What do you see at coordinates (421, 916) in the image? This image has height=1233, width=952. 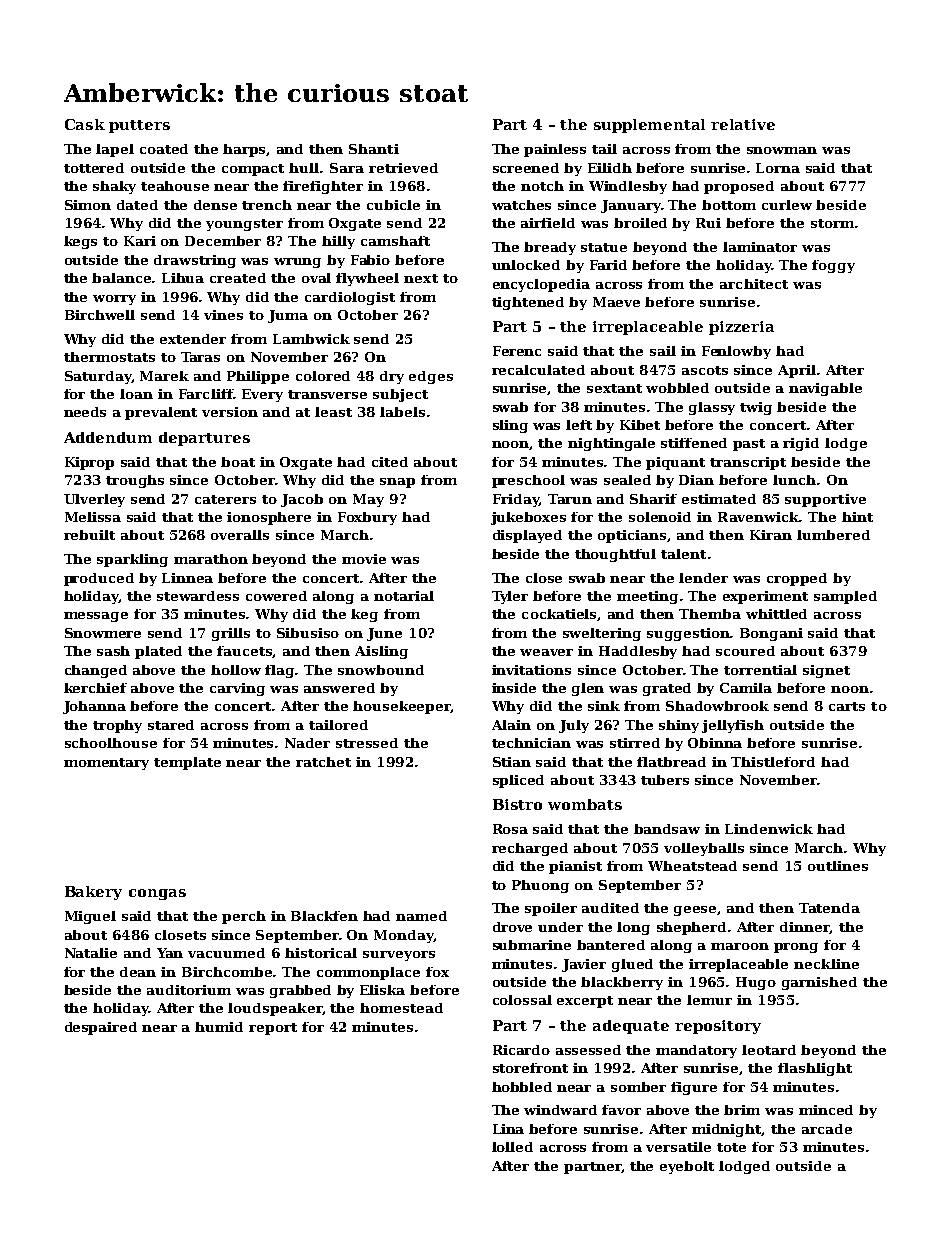 I see `named` at bounding box center [421, 916].
